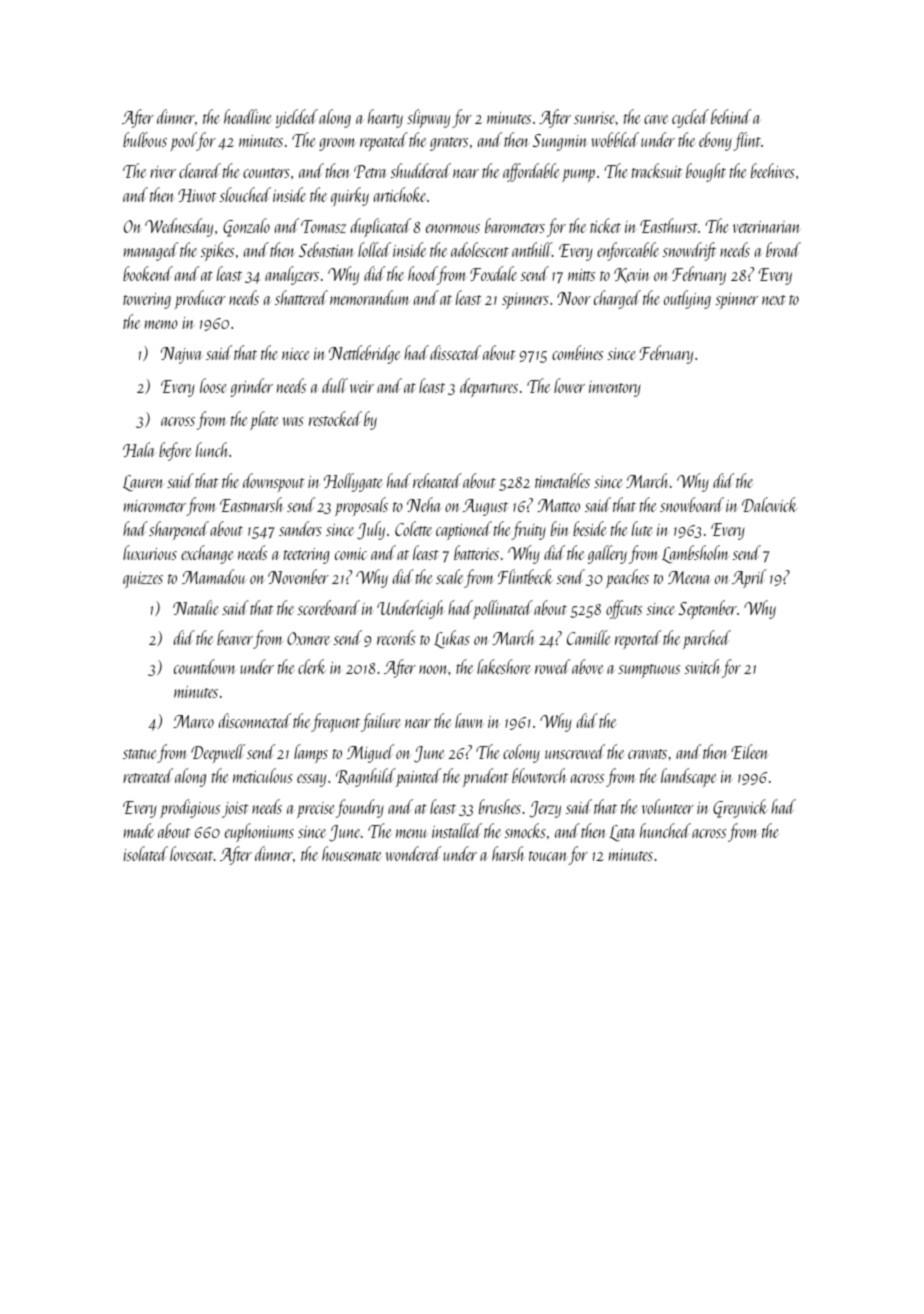 This screenshot has width=924, height=1314. What do you see at coordinates (455, 352) in the screenshot?
I see `dissected` at bounding box center [455, 352].
